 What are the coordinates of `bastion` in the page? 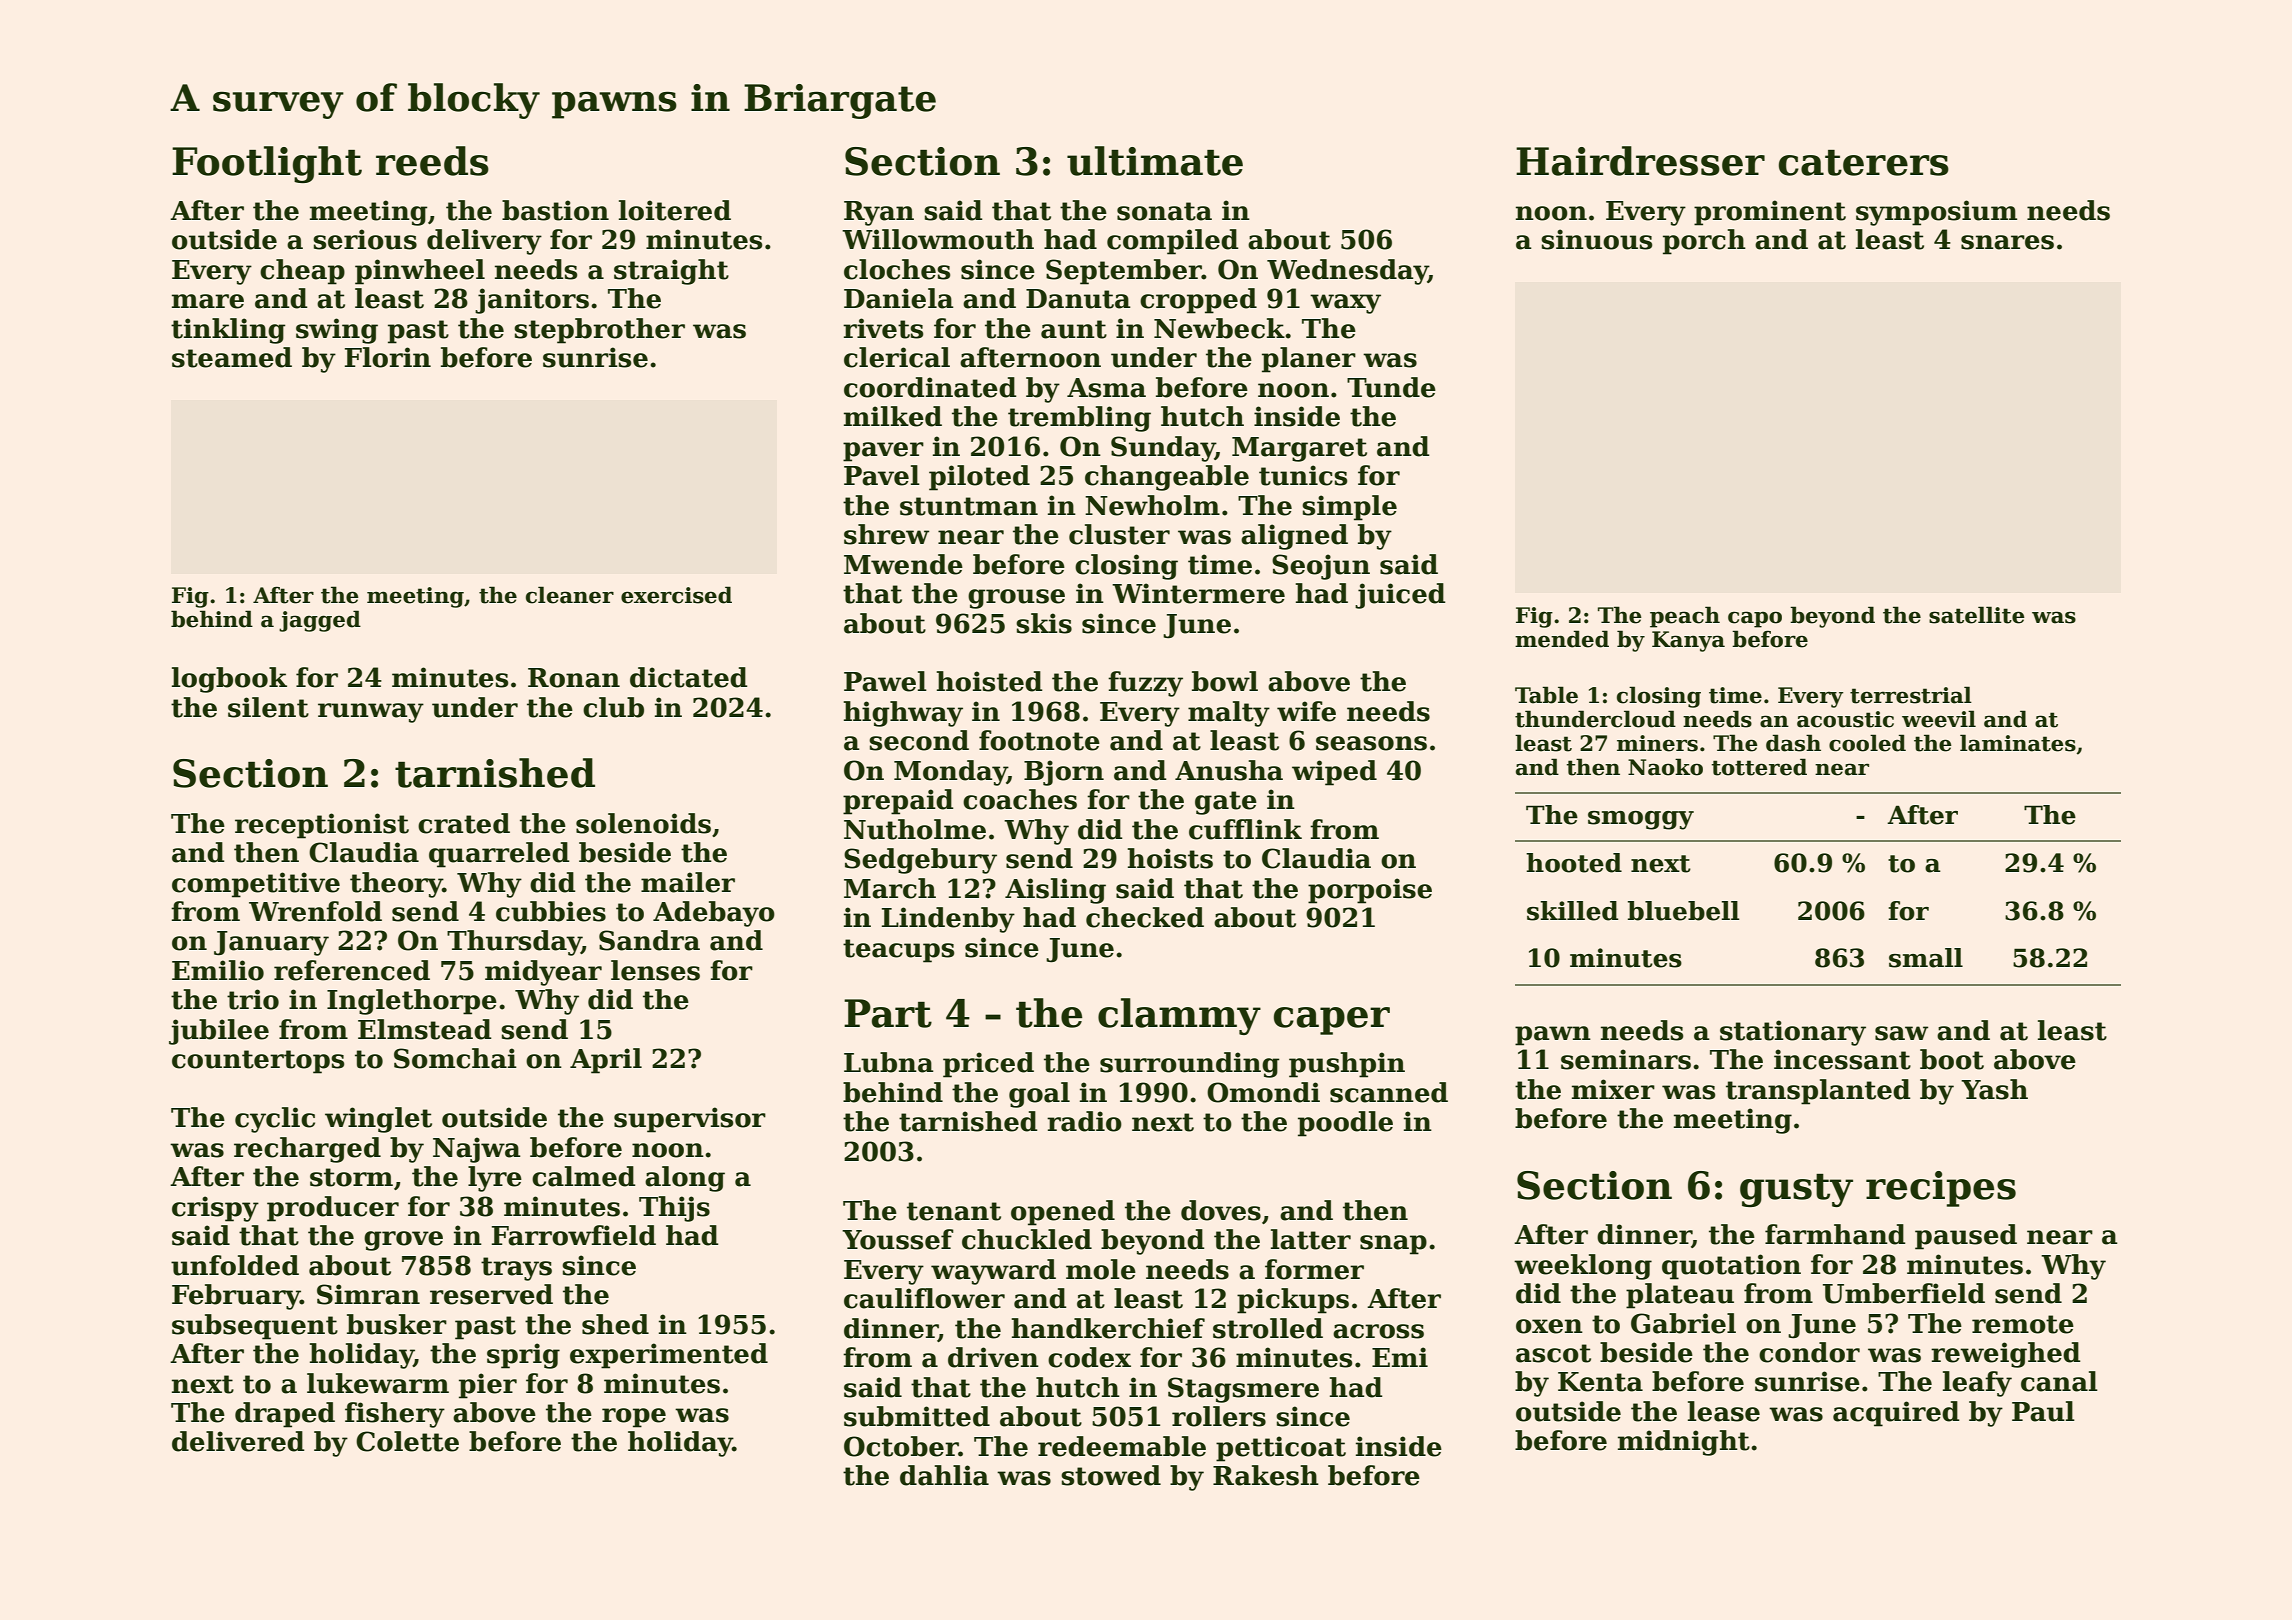 It's located at (555, 210).
